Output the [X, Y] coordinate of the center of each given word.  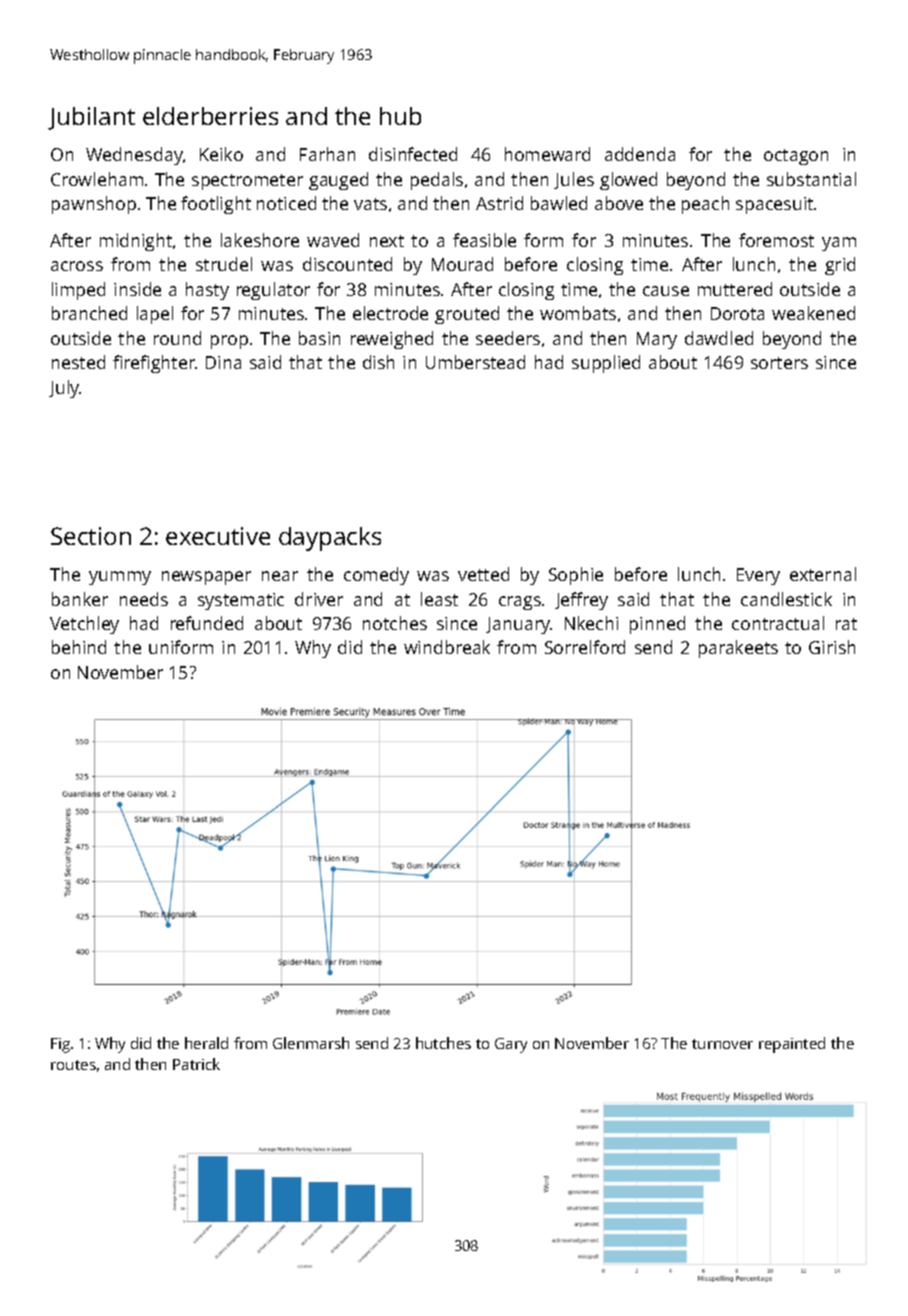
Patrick [196, 1064]
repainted [792, 1045]
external [823, 574]
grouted [467, 315]
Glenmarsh [311, 1043]
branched [89, 313]
